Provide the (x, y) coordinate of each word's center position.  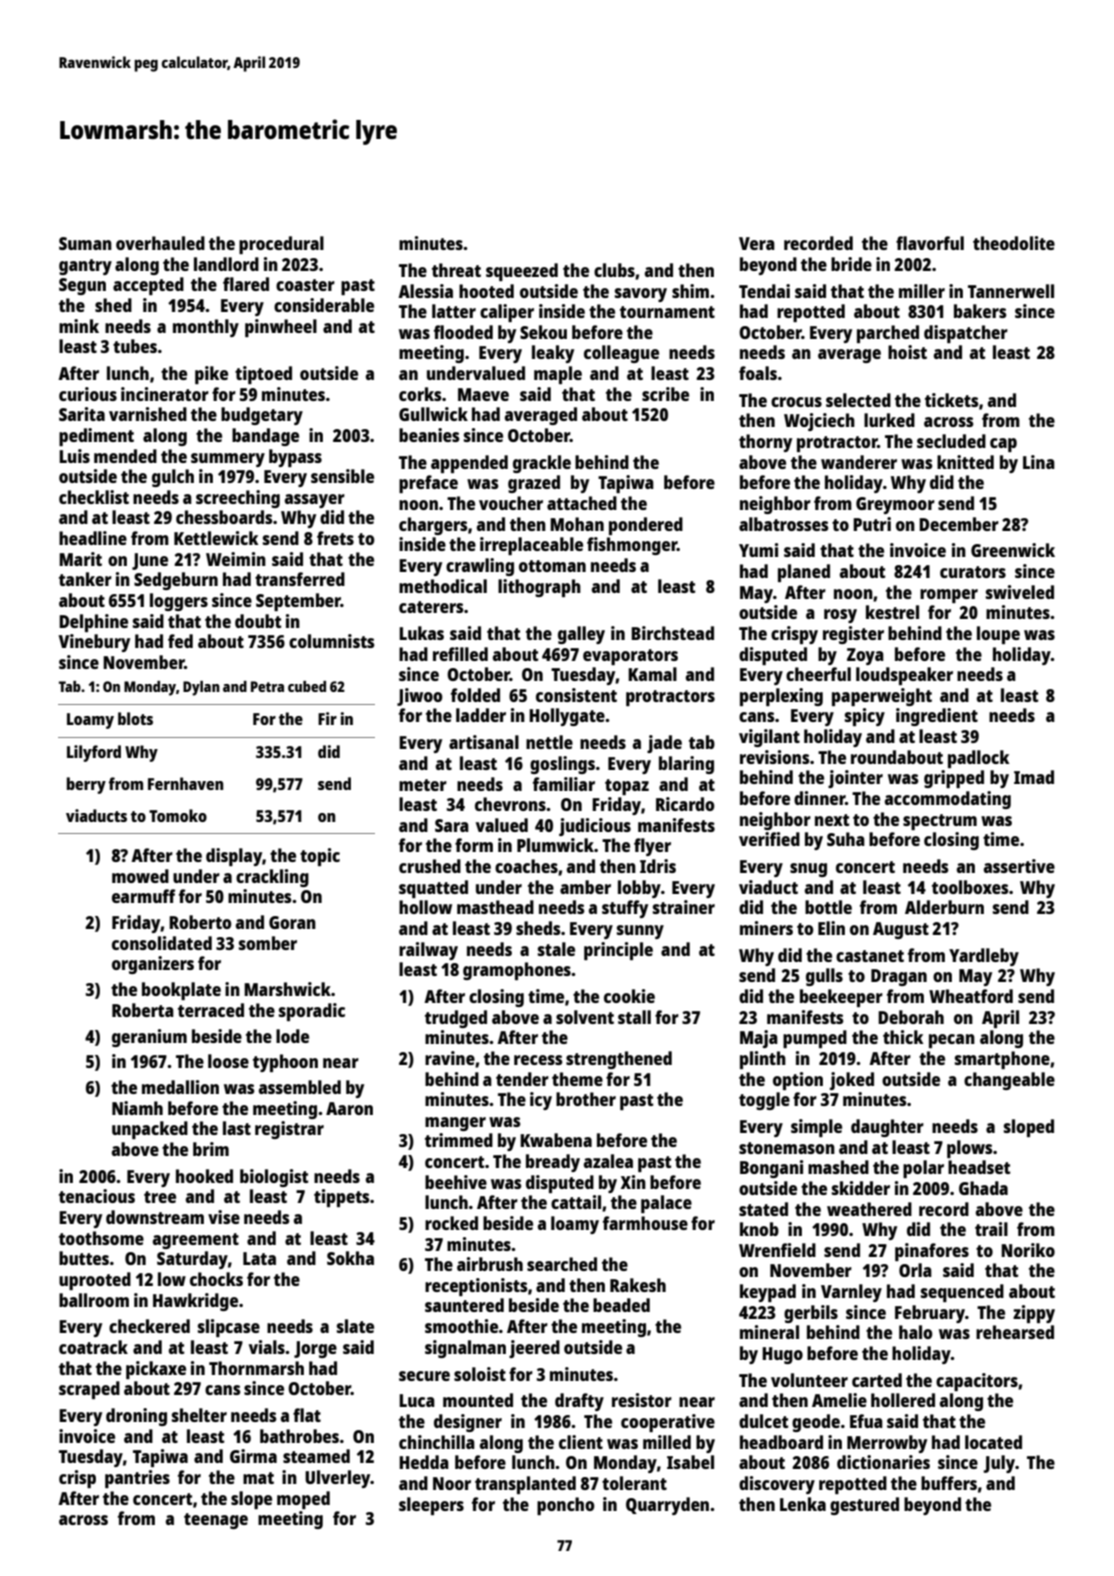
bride (851, 264)
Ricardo (685, 804)
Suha (846, 839)
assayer (315, 501)
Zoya (865, 656)
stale (556, 949)
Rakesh (638, 1285)
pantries (137, 1479)
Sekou (543, 332)
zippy (1034, 1314)
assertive (1019, 866)
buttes (84, 1258)
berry (86, 785)
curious (88, 394)
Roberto (200, 922)
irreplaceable (531, 546)
